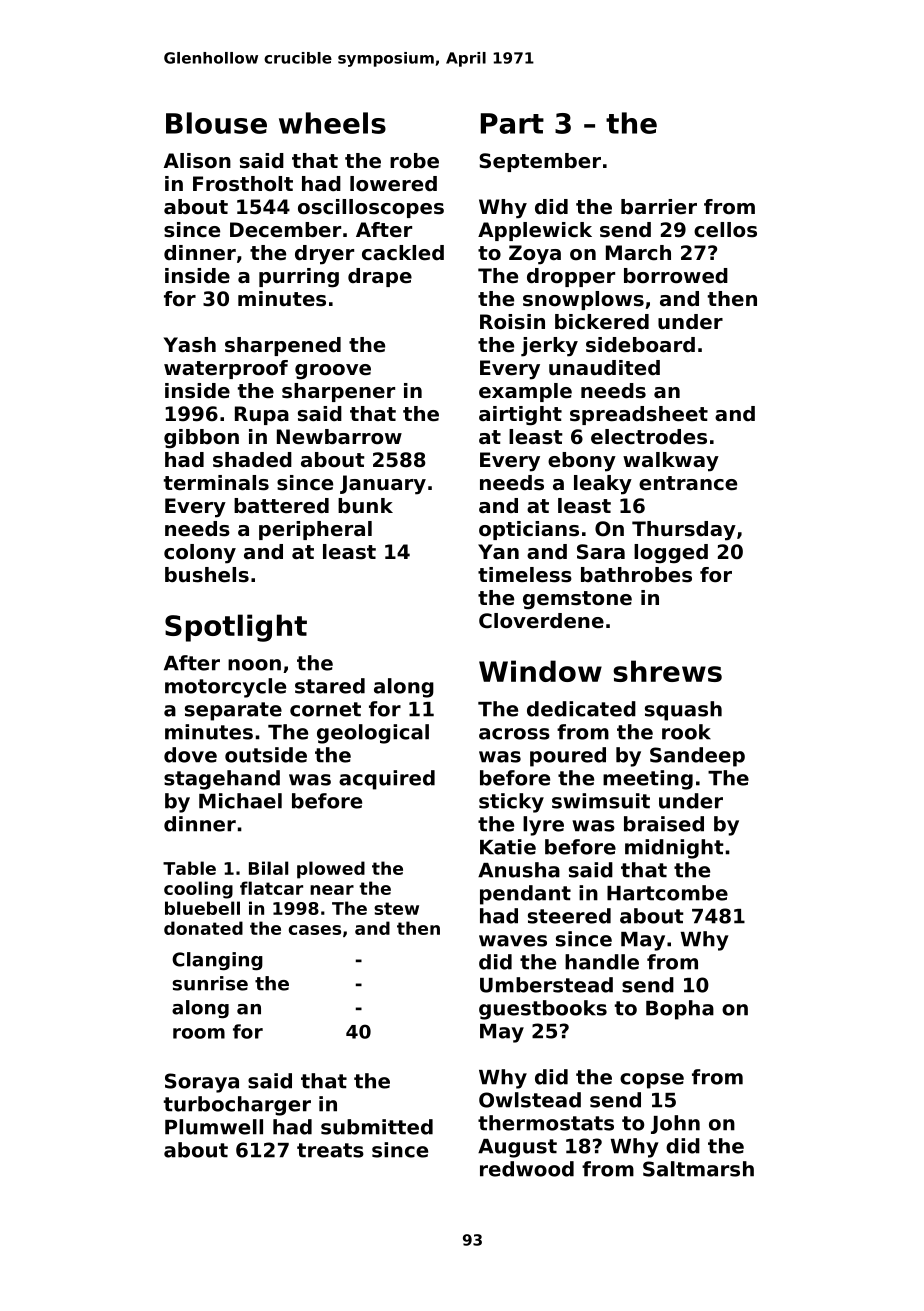  I want to click on Plumwell, so click(214, 1127).
